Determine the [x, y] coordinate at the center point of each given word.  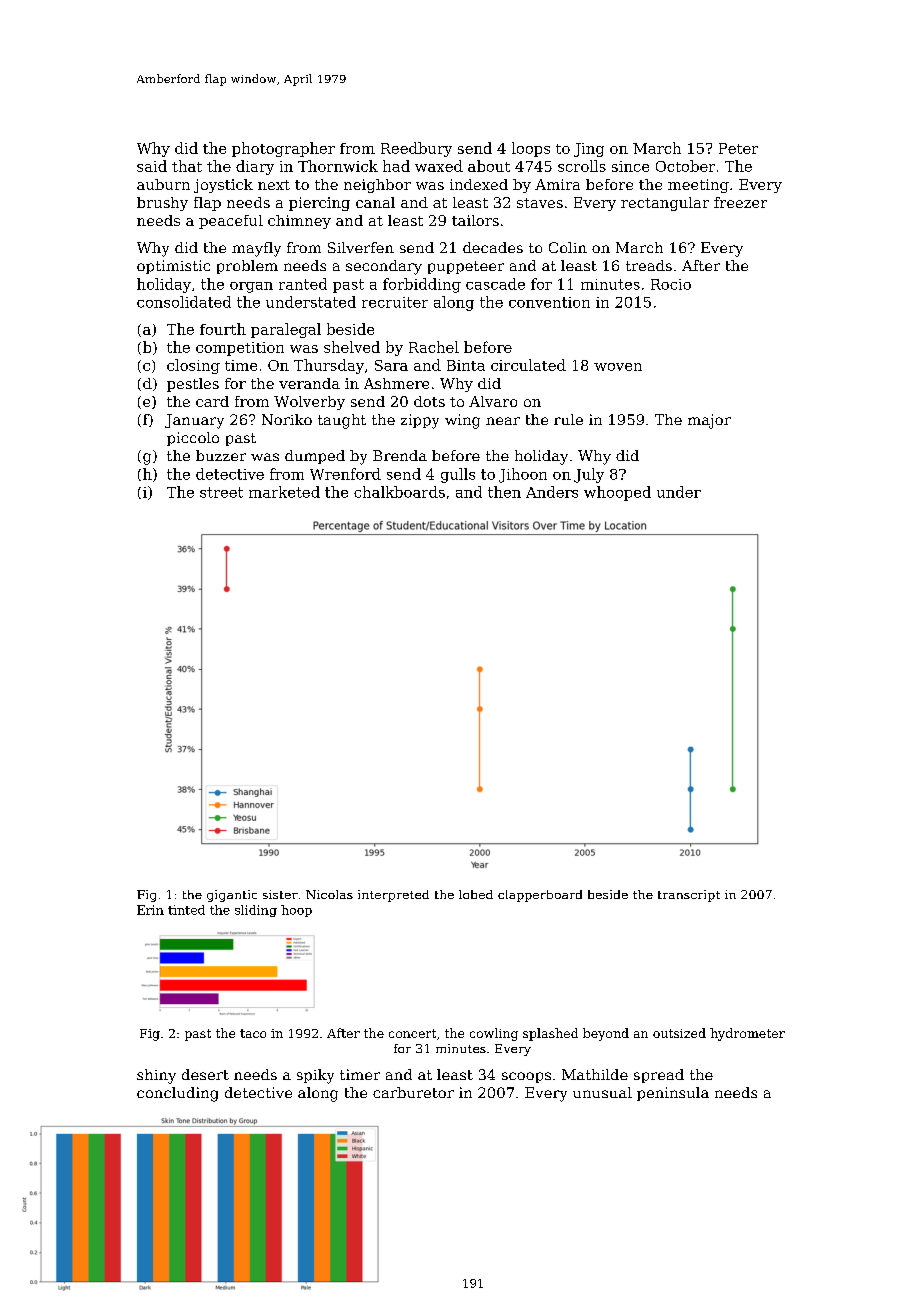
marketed [284, 492]
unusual [602, 1092]
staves [540, 203]
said [152, 166]
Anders [552, 492]
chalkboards [399, 492]
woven [618, 367]
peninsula [673, 1094]
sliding [256, 911]
